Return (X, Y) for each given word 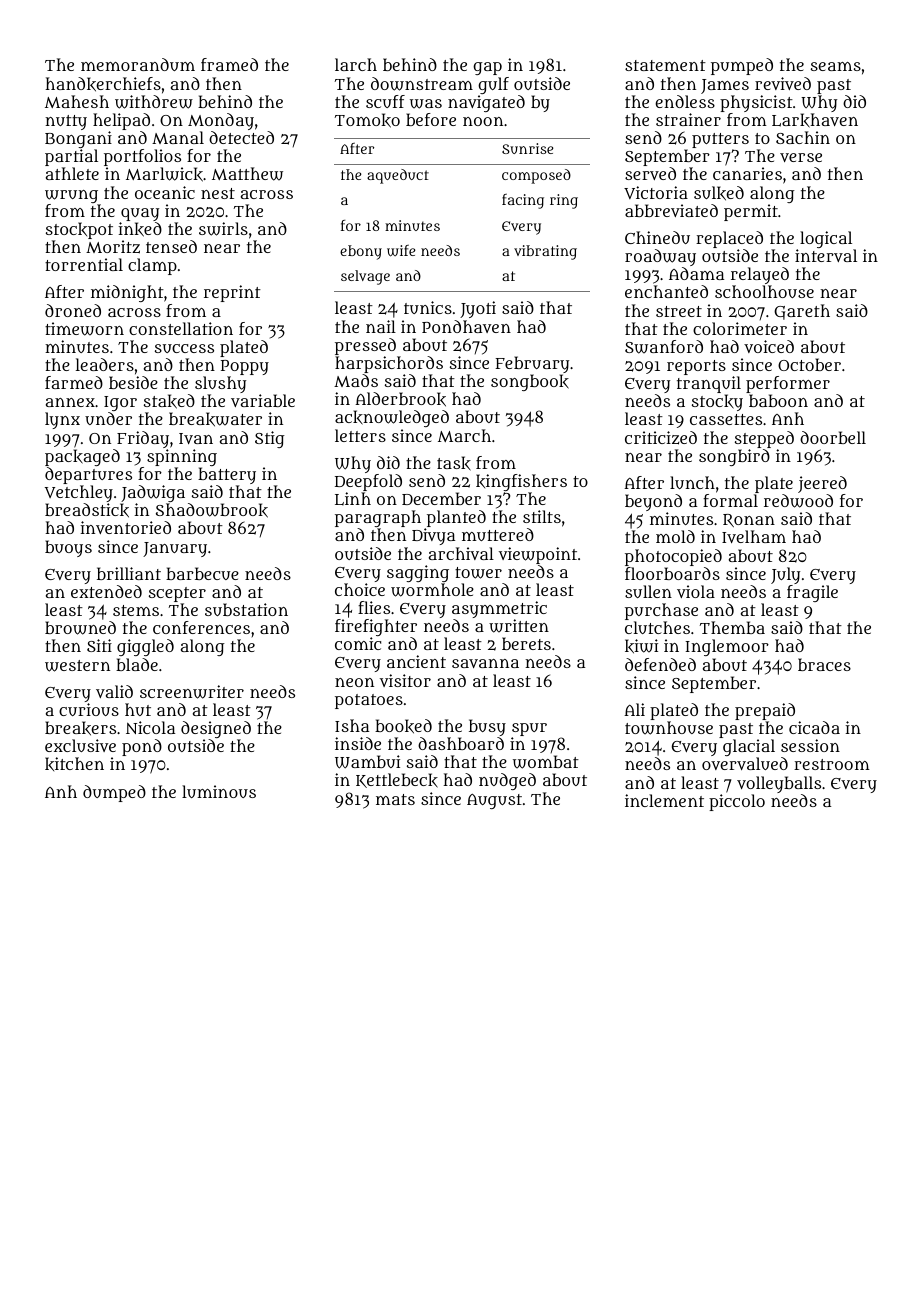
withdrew (154, 102)
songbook (530, 382)
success (184, 348)
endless (685, 101)
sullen (648, 591)
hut (138, 709)
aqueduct (398, 176)
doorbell (833, 437)
